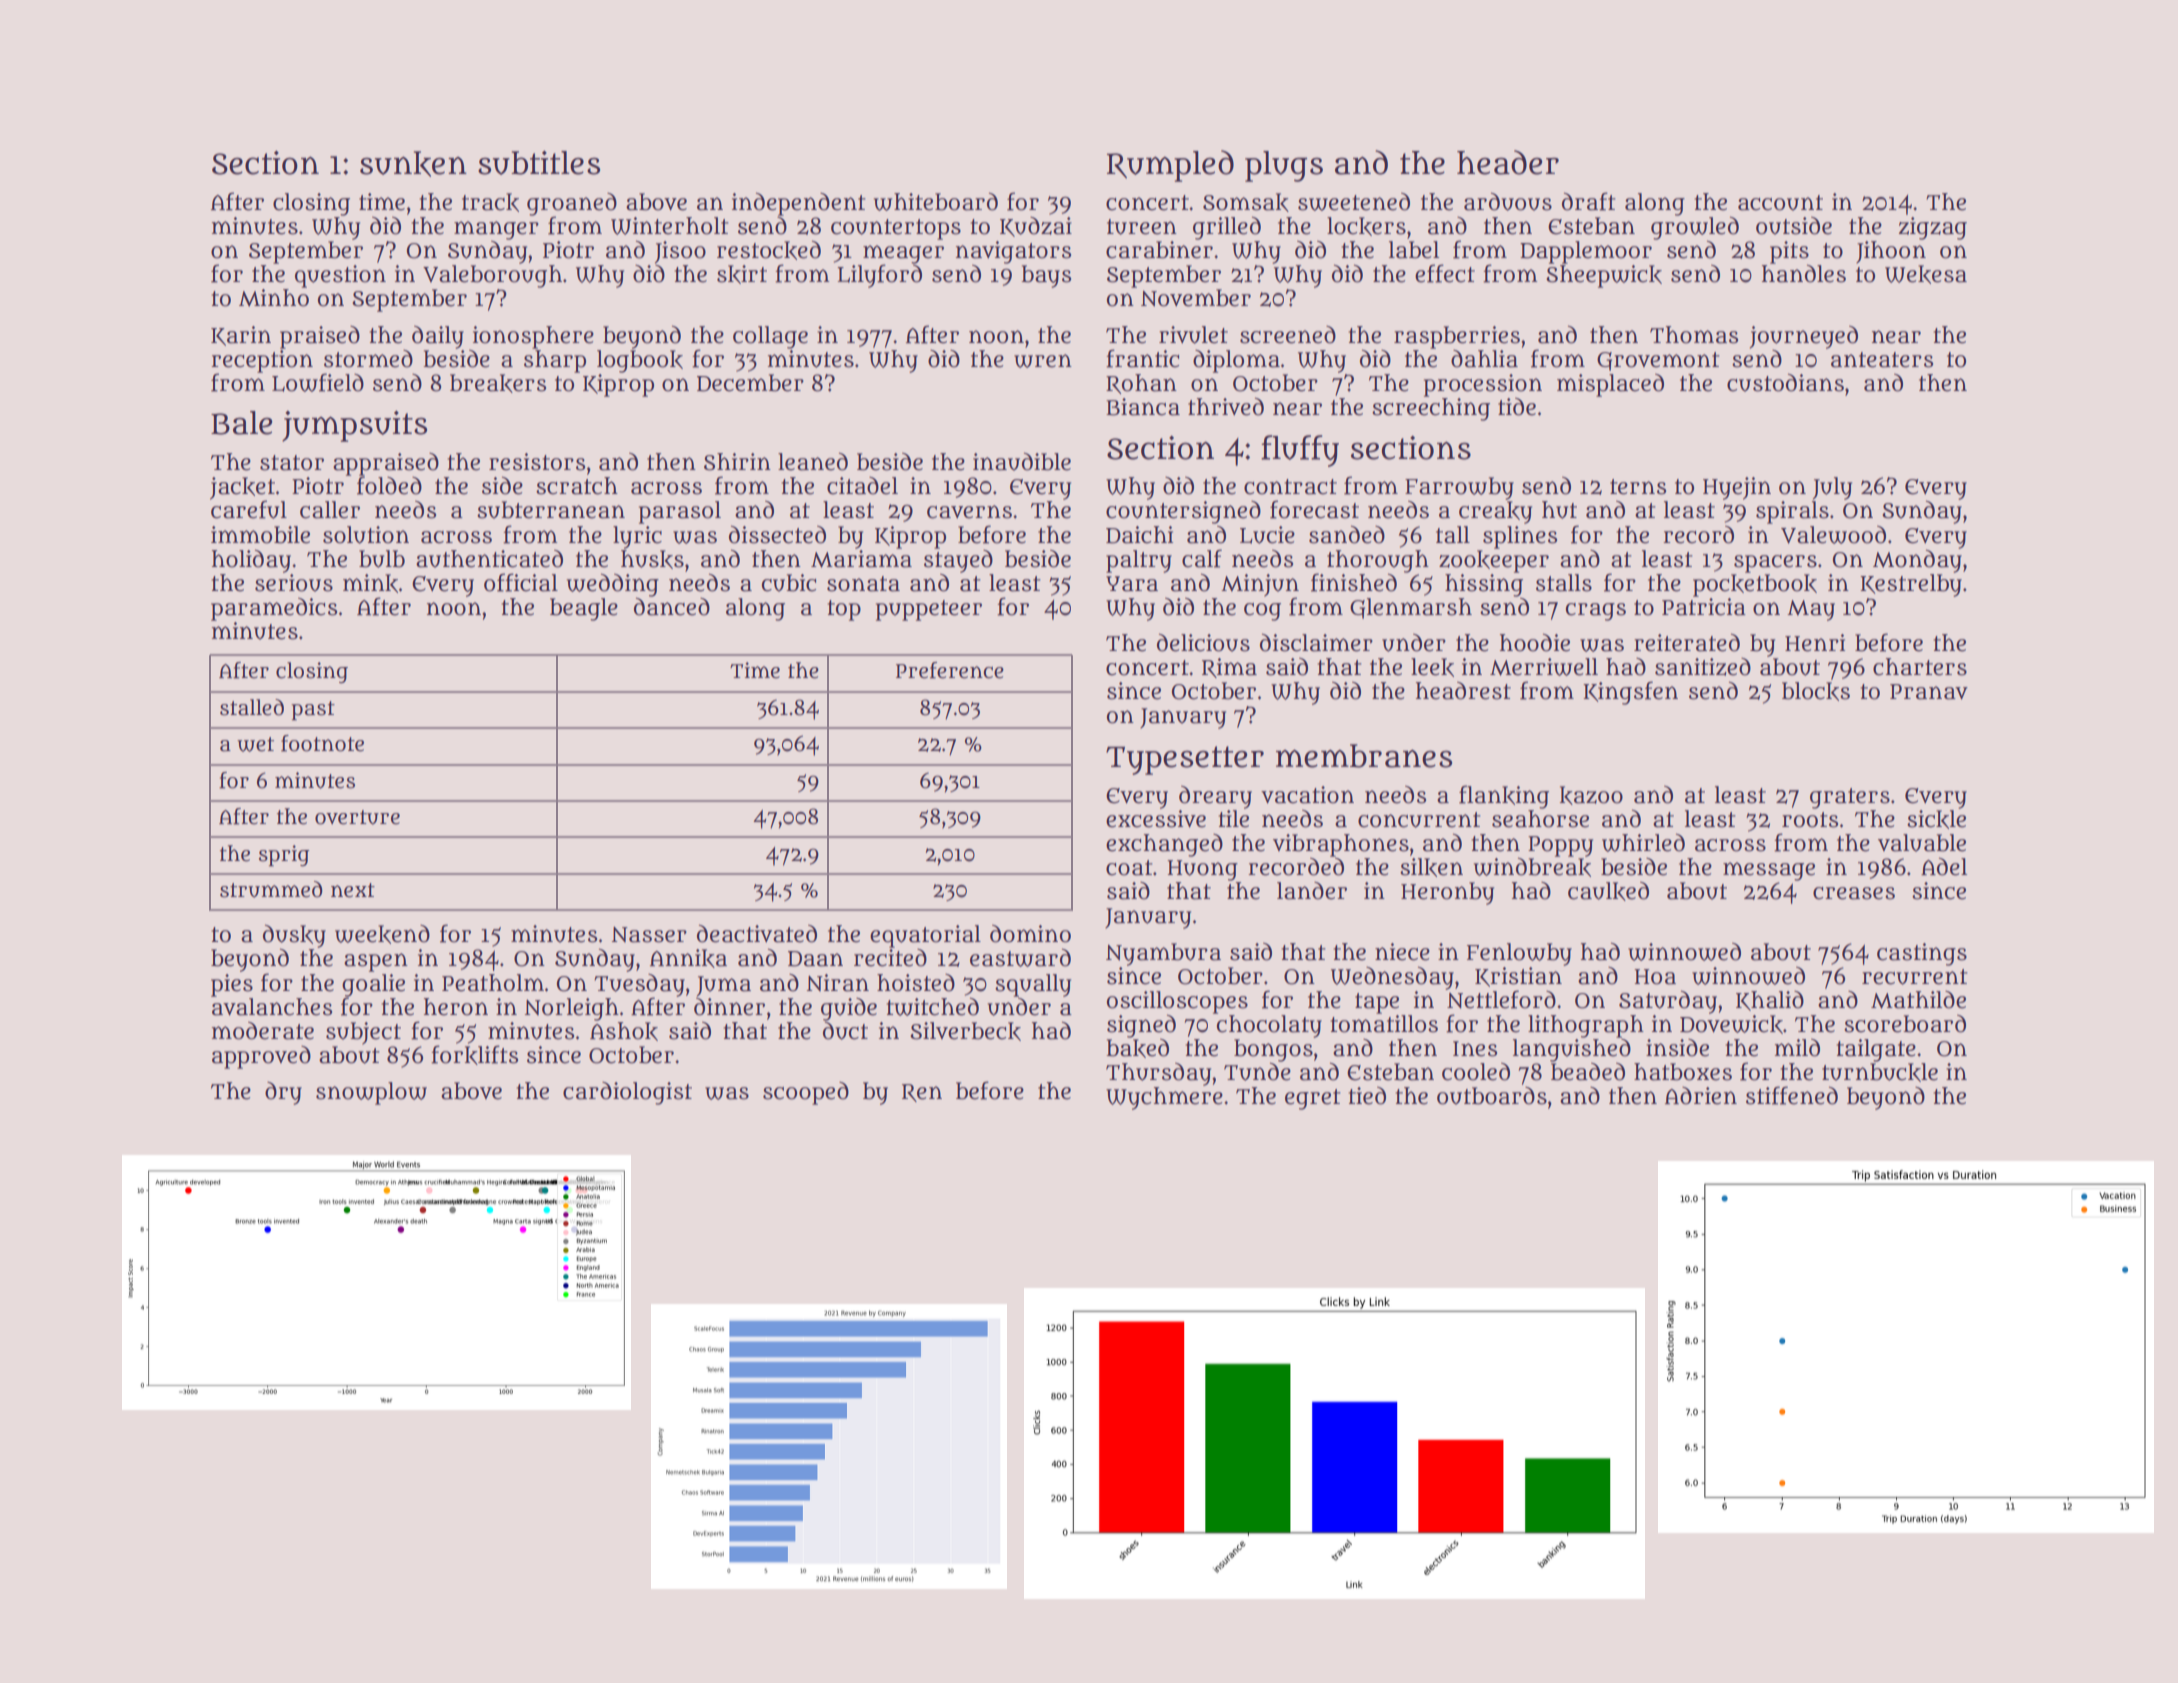 The width and height of the screenshot is (2178, 1683). I want to click on oscilloscopes, so click(1177, 1002).
